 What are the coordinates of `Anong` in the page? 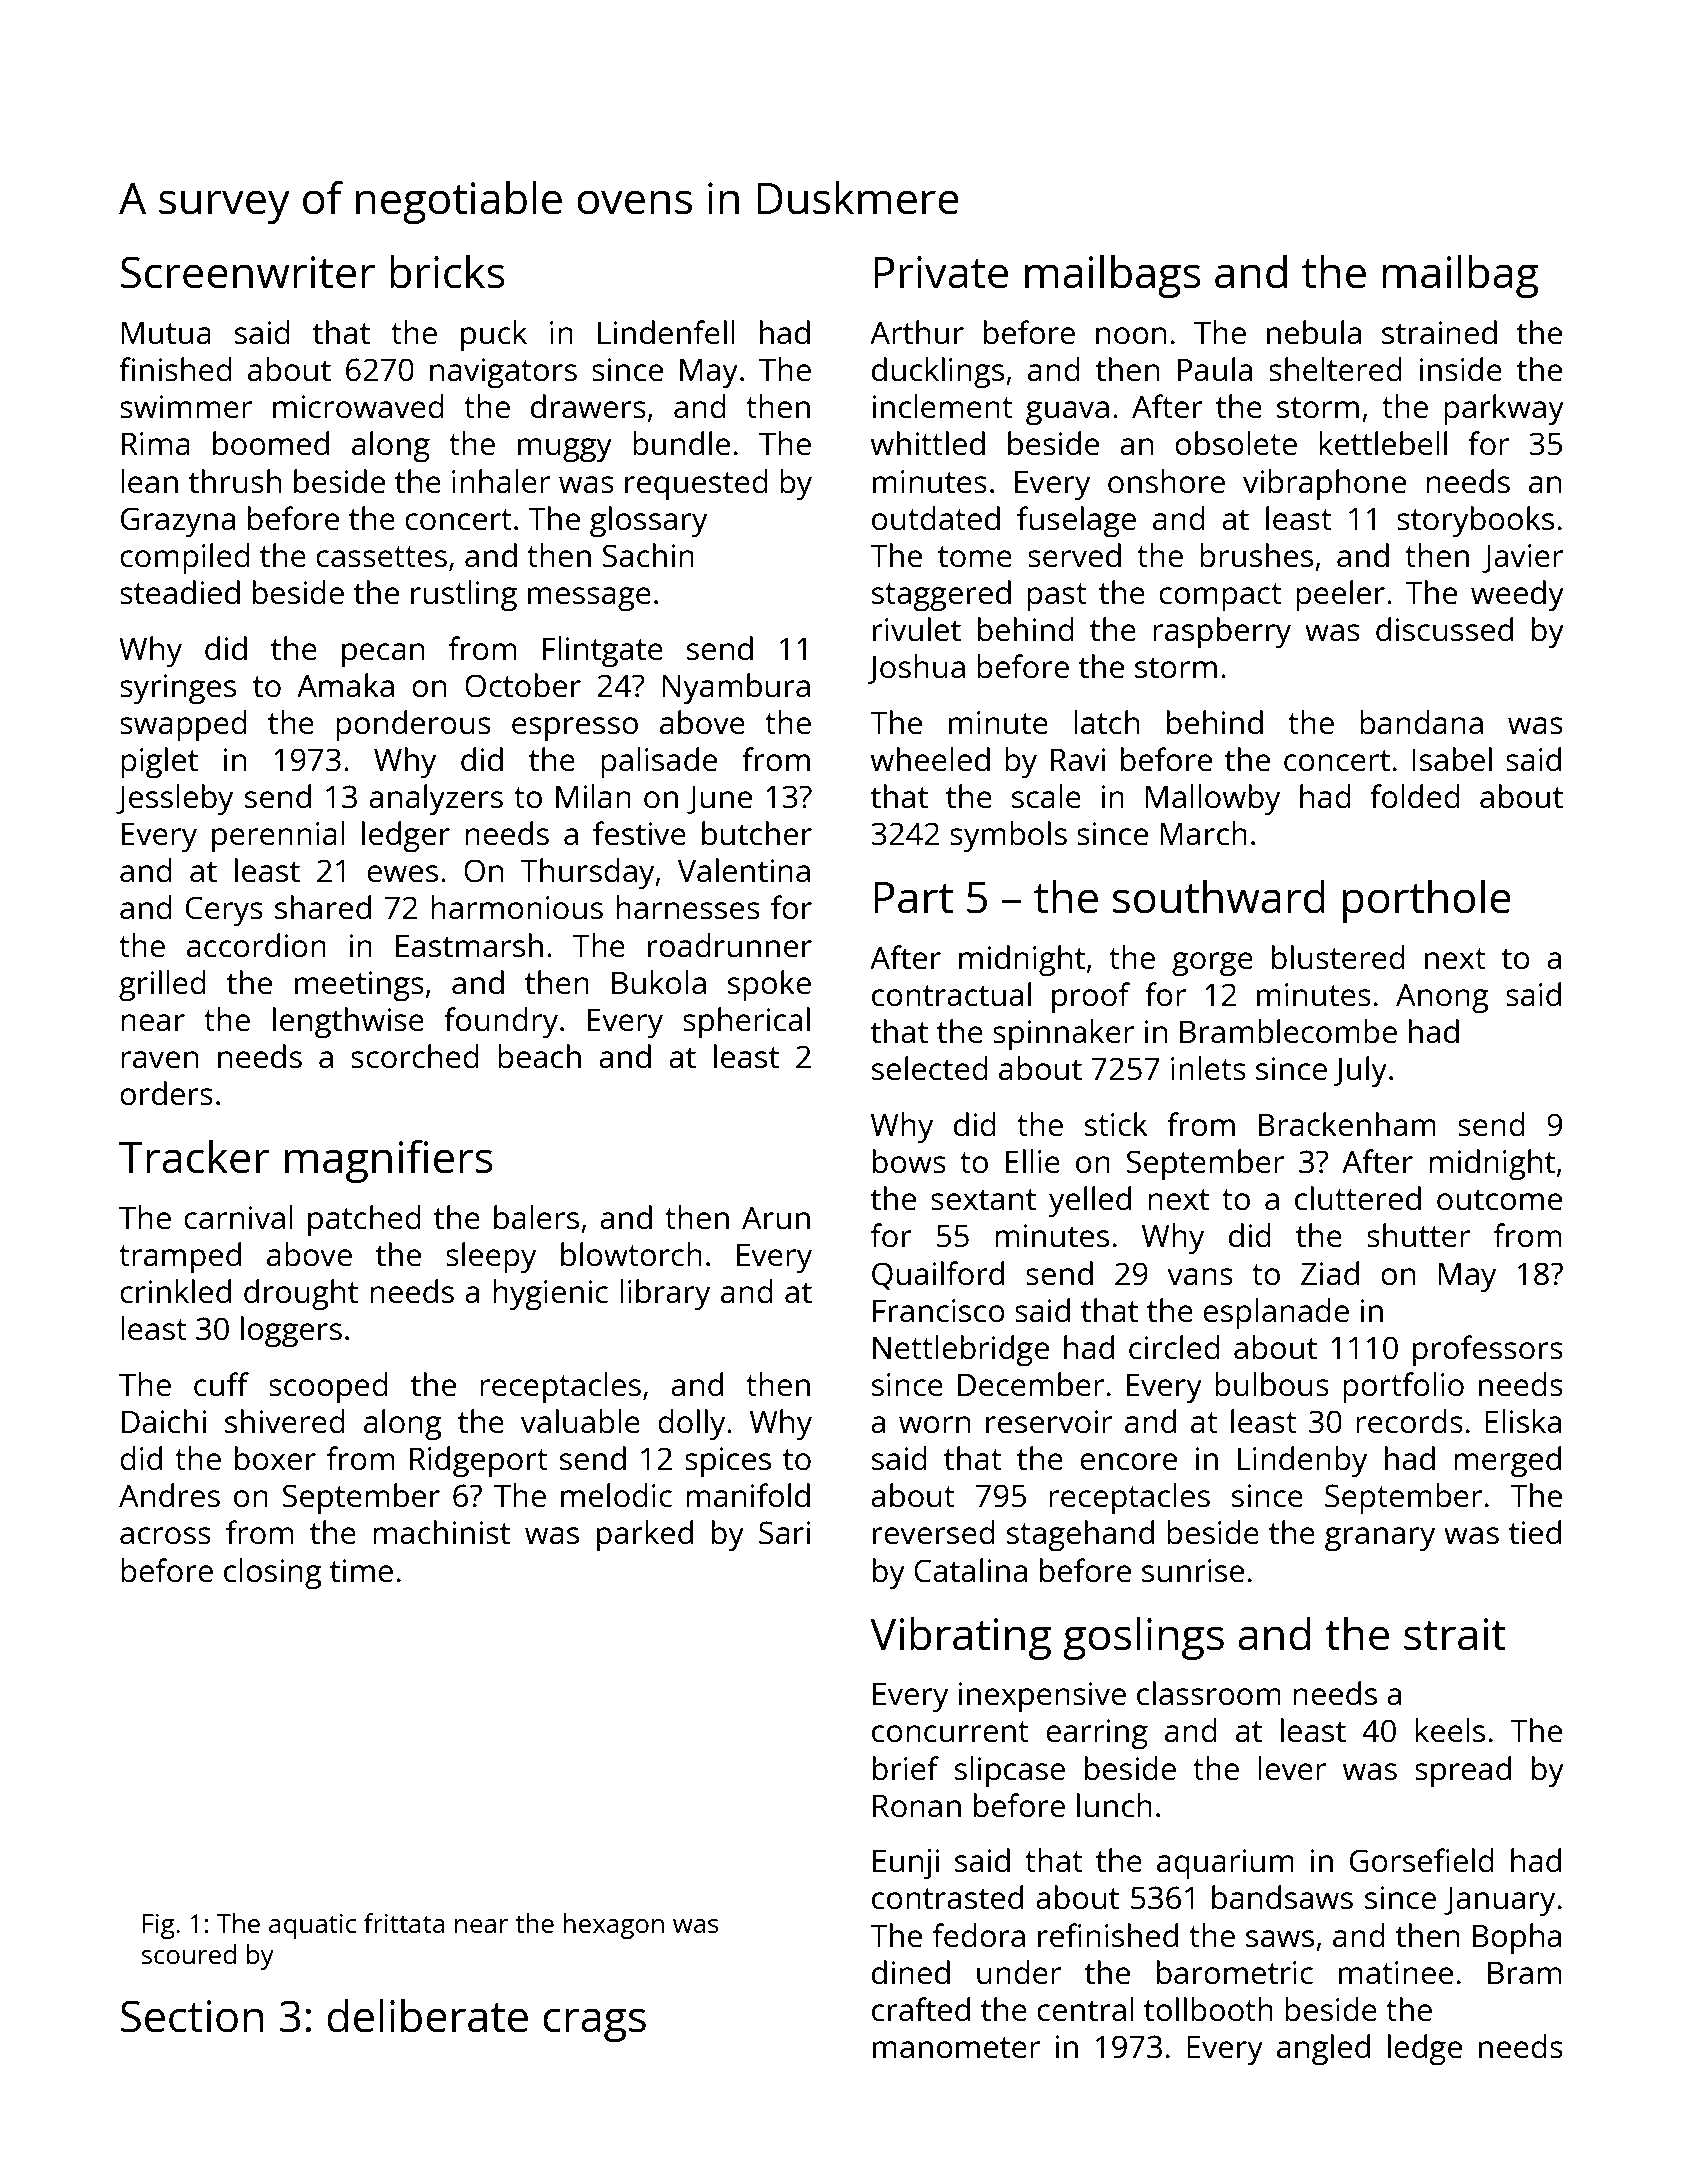 It's located at (1442, 998).
